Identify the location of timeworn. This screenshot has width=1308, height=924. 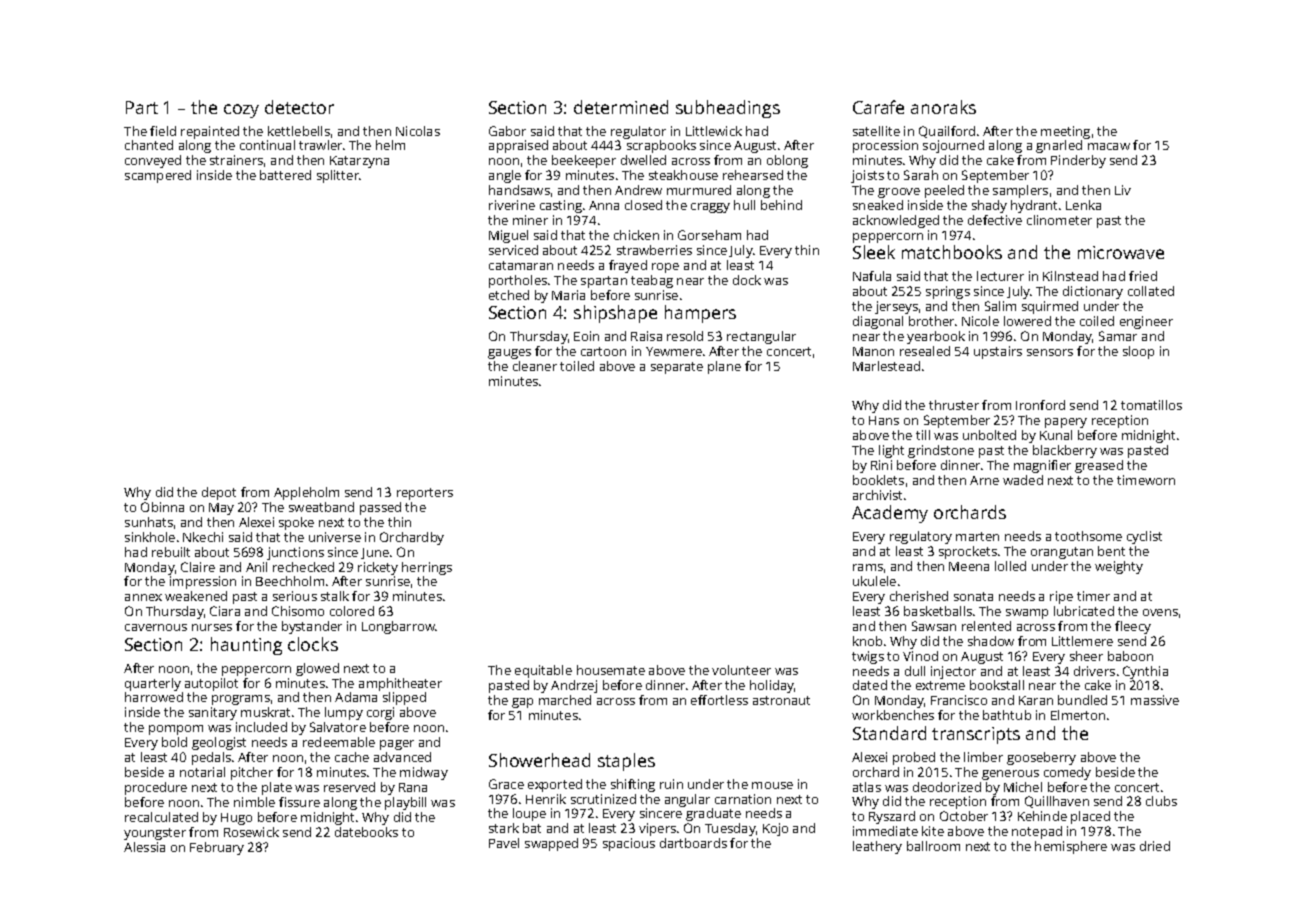
(1146, 480).
